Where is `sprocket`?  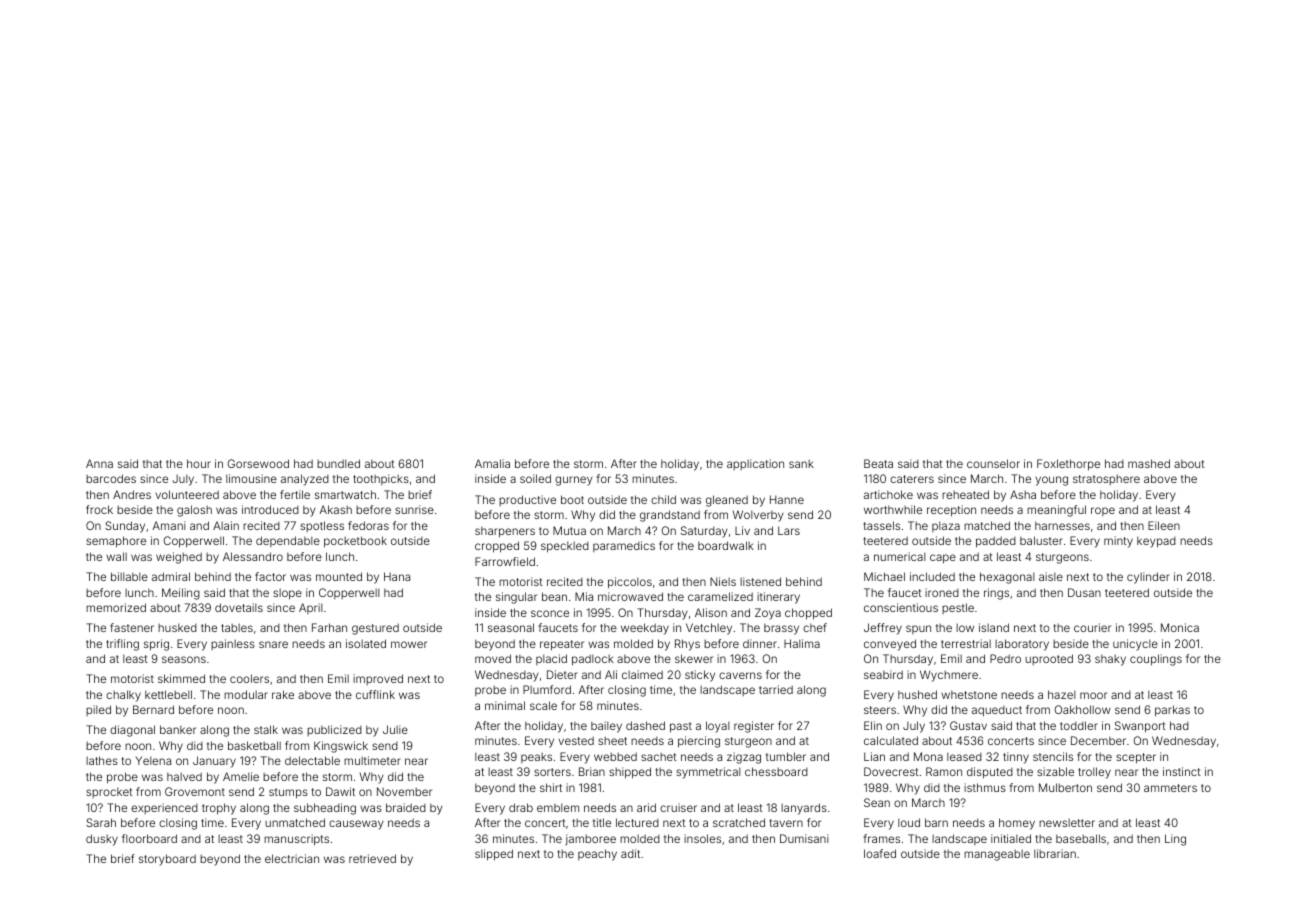 sprocket is located at coordinates (109, 792).
